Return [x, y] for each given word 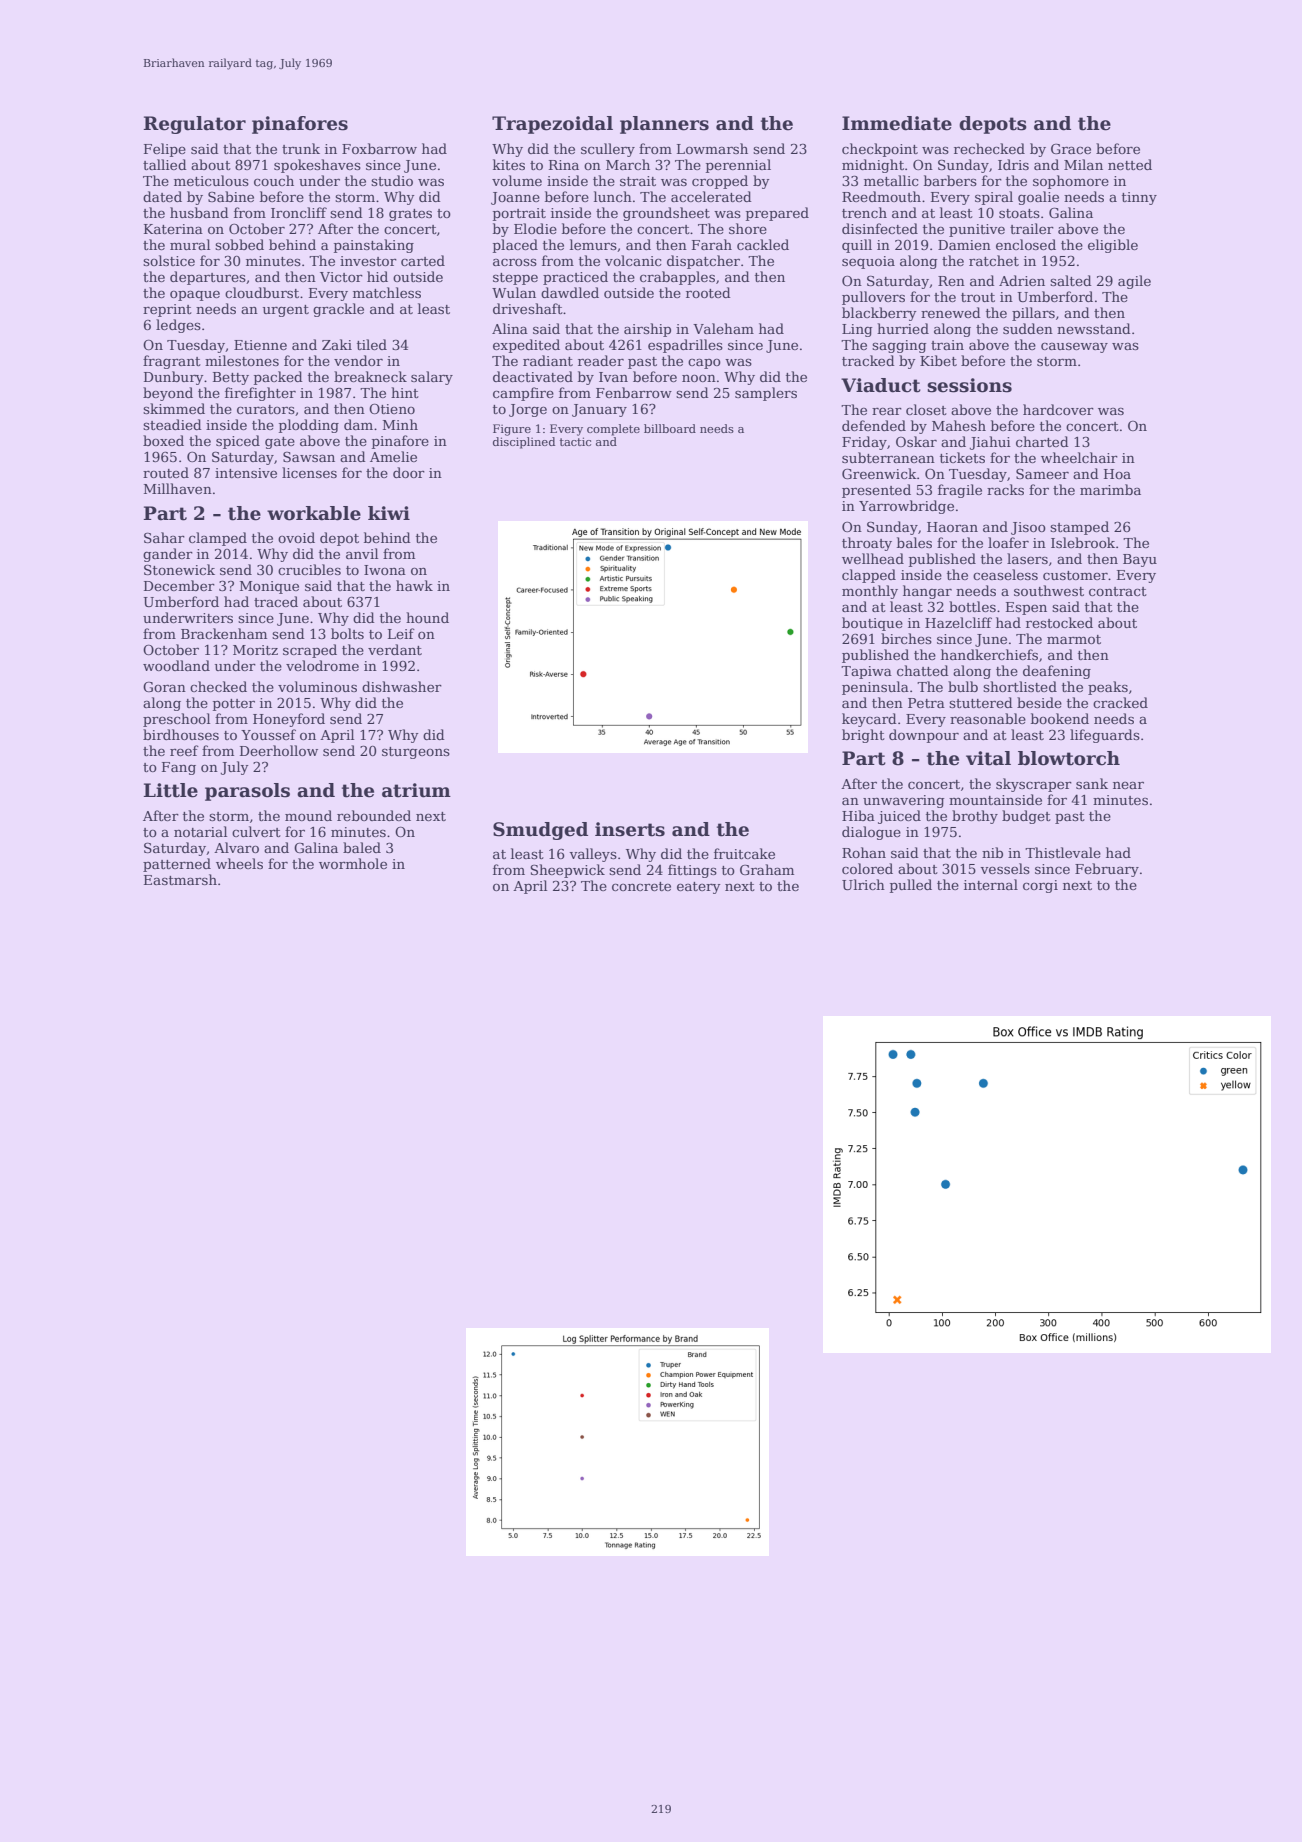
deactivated [533, 376]
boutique [872, 624]
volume [517, 180]
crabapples [677, 278]
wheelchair [1079, 457]
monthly [870, 592]
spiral [994, 198]
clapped [869, 576]
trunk [301, 148]
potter [234, 705]
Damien [964, 245]
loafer [1008, 542]
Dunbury [174, 378]
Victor [341, 277]
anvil [362, 553]
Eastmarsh [180, 879]
